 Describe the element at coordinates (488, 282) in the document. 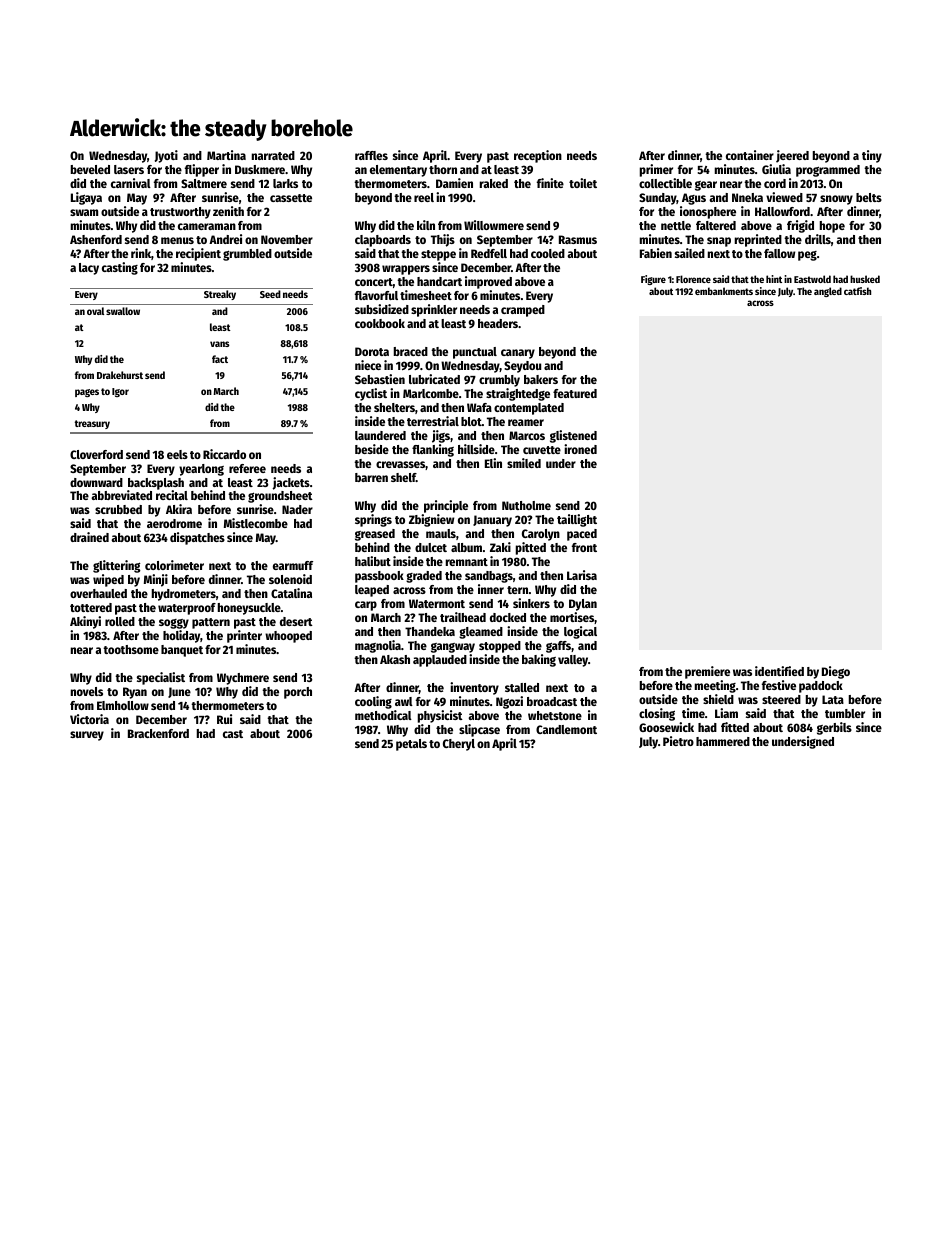

I see `improved` at that location.
